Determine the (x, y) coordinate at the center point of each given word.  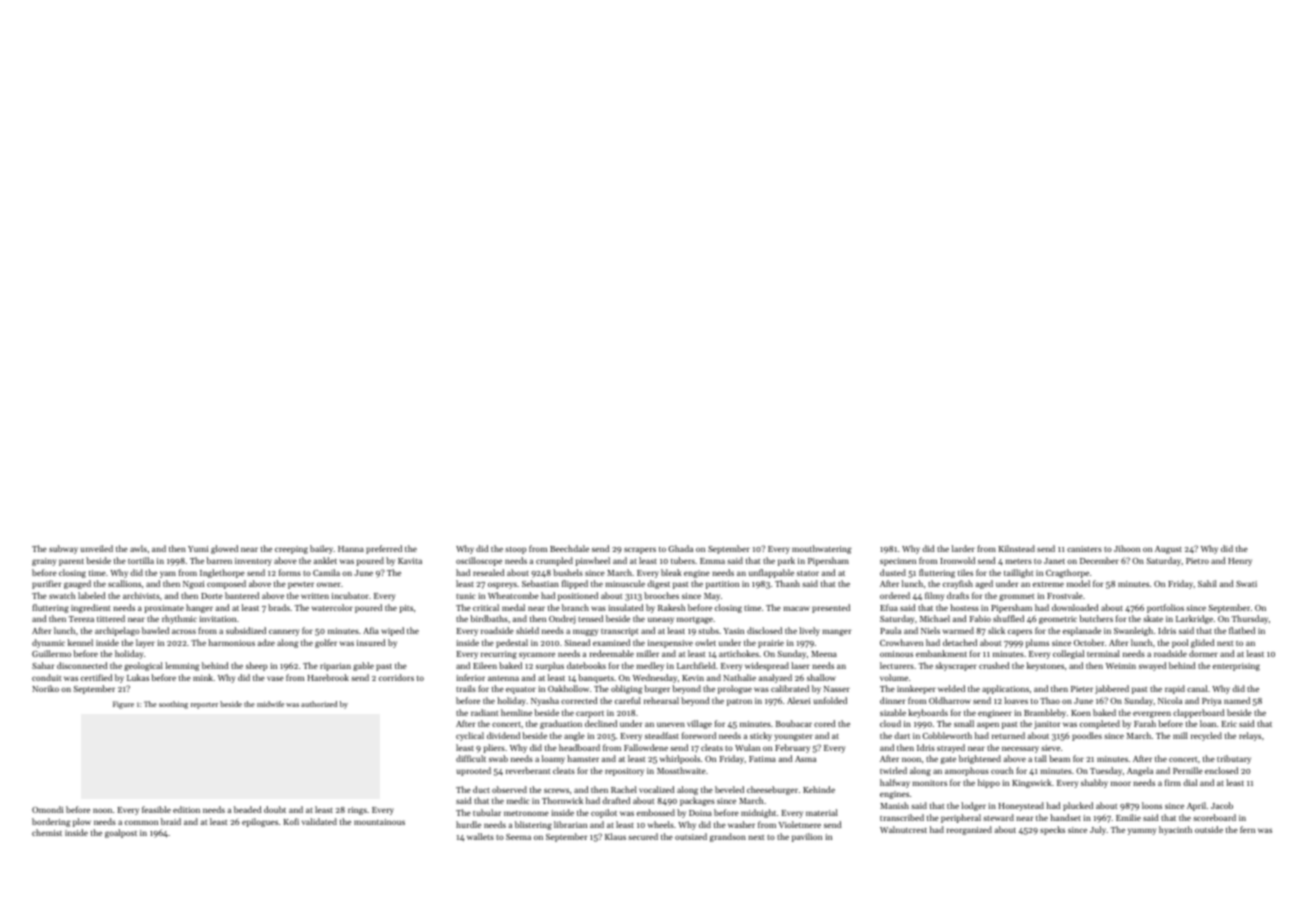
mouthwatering (822, 549)
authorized (319, 704)
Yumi (198, 549)
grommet (1016, 597)
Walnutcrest (903, 829)
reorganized (969, 830)
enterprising (1236, 667)
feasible (156, 809)
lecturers (897, 665)
